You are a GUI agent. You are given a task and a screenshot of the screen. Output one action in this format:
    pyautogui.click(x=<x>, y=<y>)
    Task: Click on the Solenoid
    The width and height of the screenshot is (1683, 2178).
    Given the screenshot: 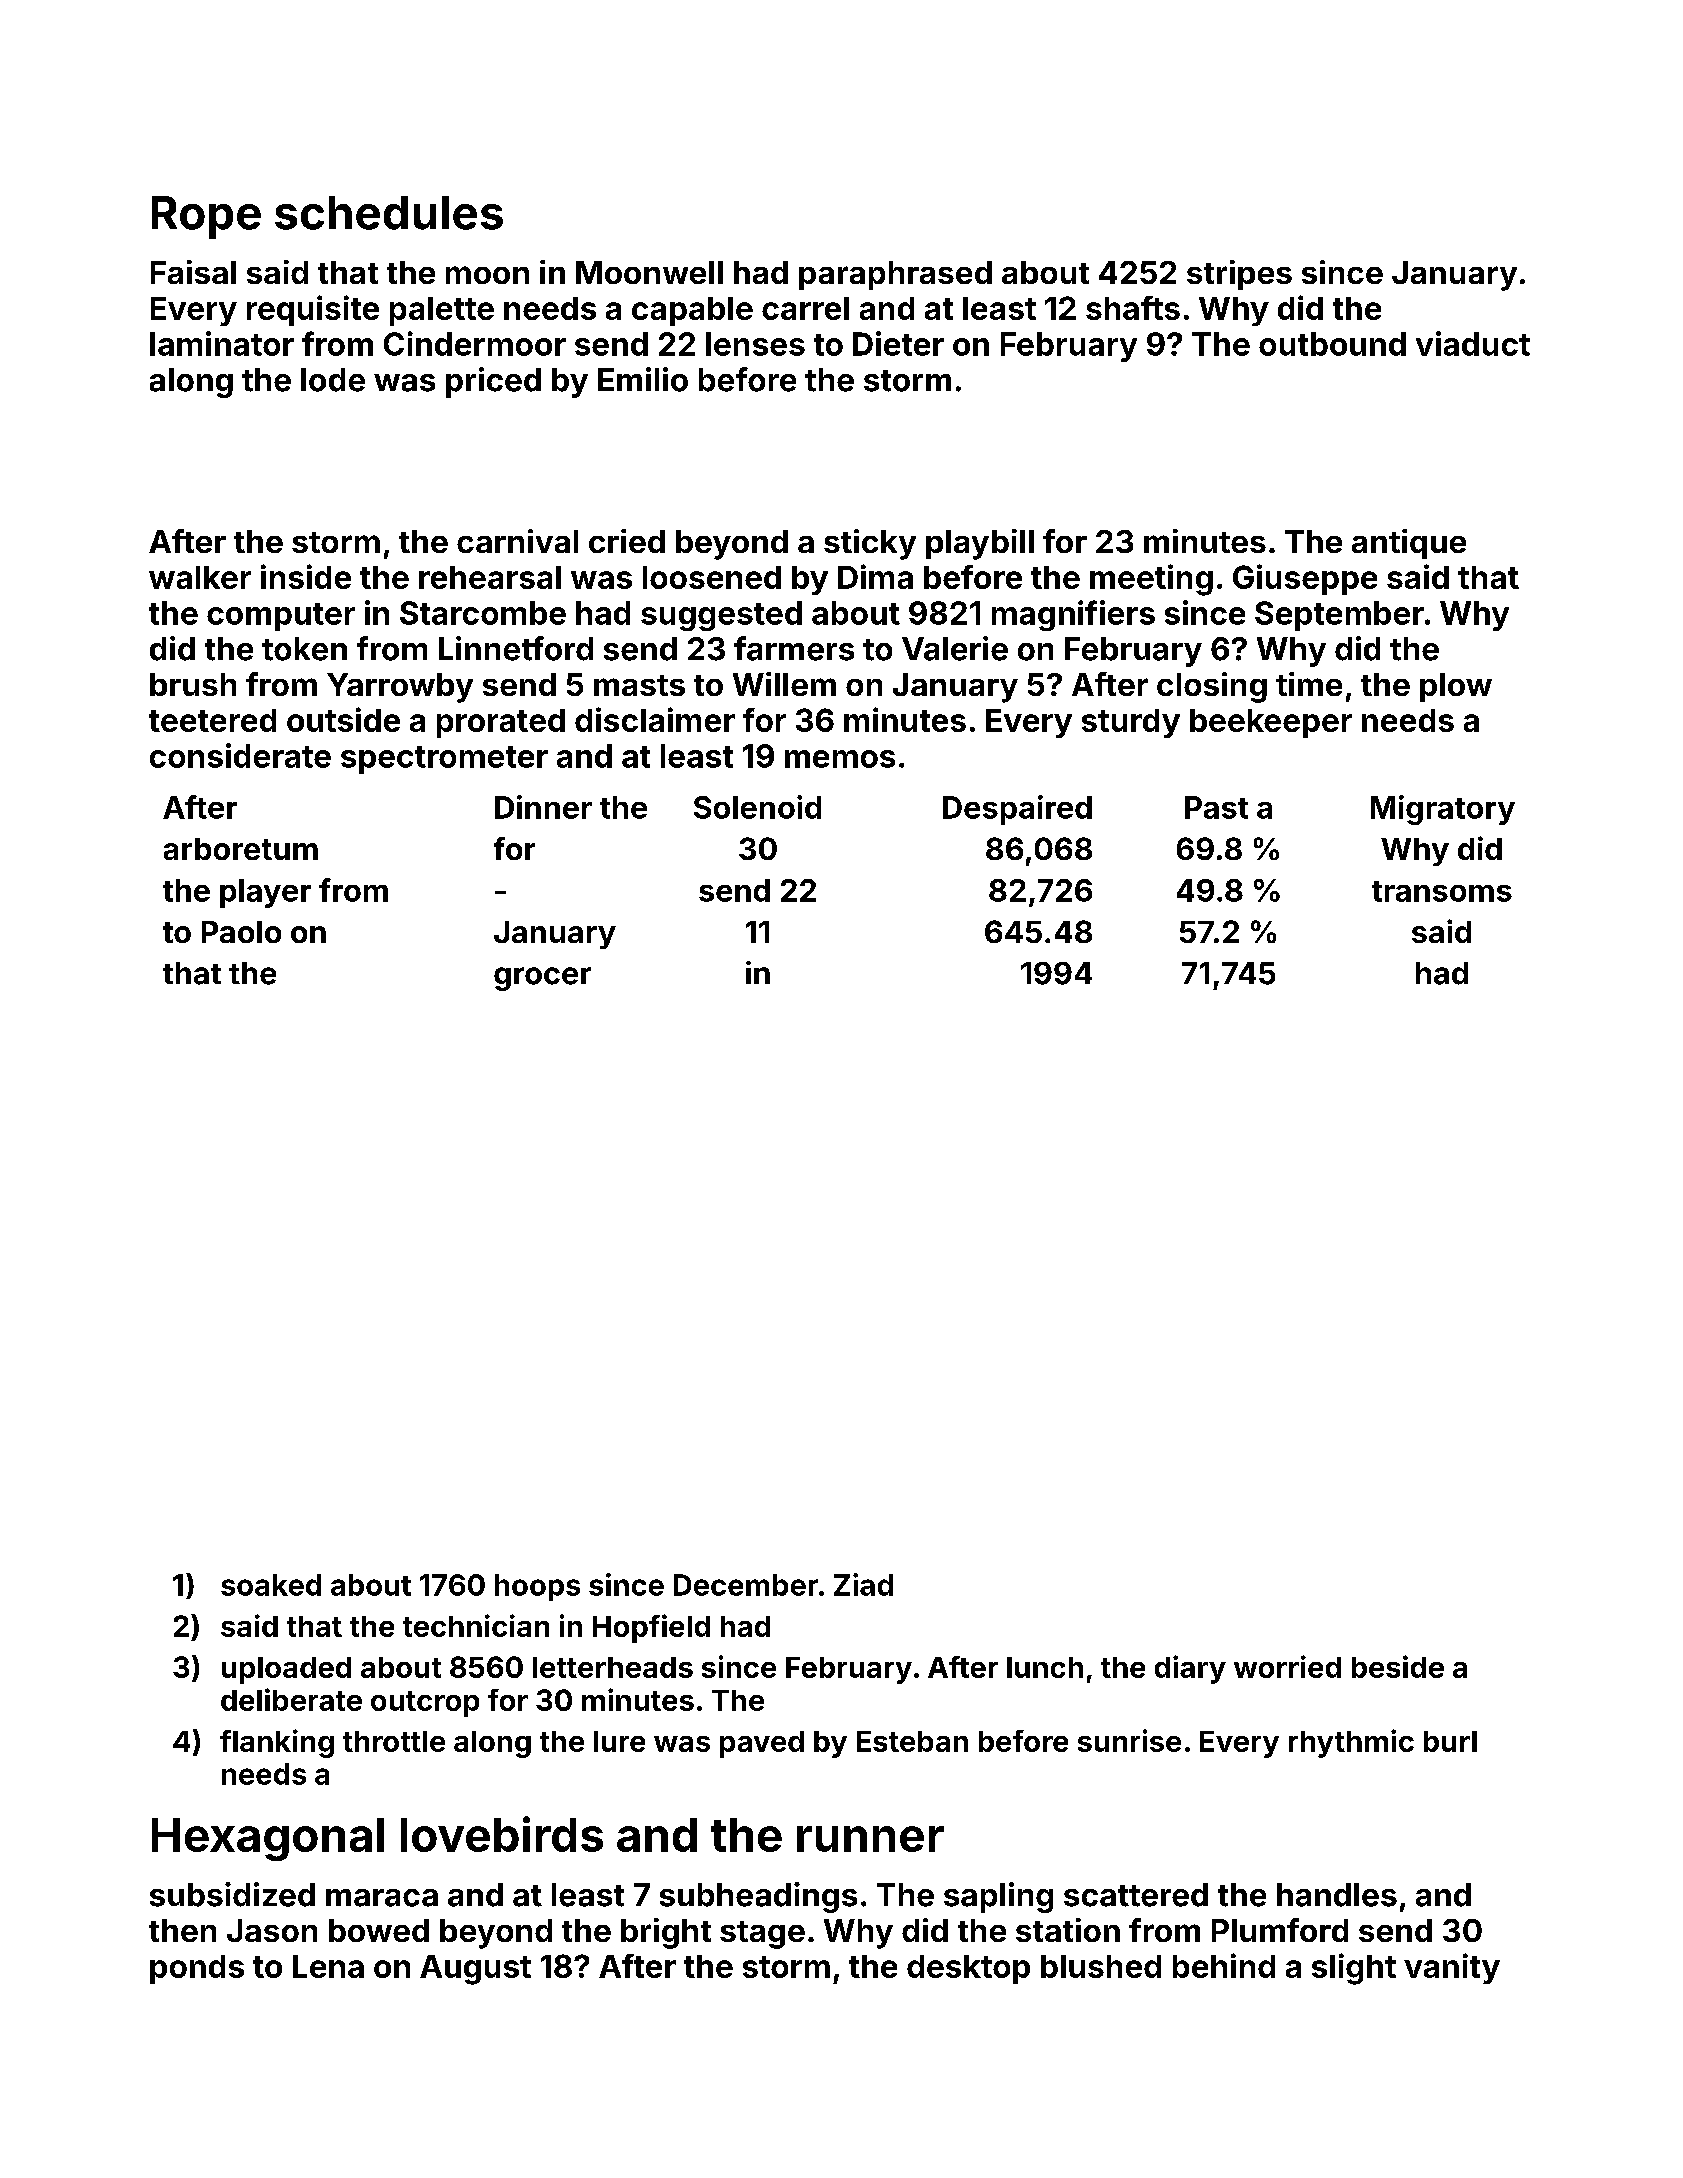 What is the action you would take?
    pyautogui.click(x=757, y=807)
